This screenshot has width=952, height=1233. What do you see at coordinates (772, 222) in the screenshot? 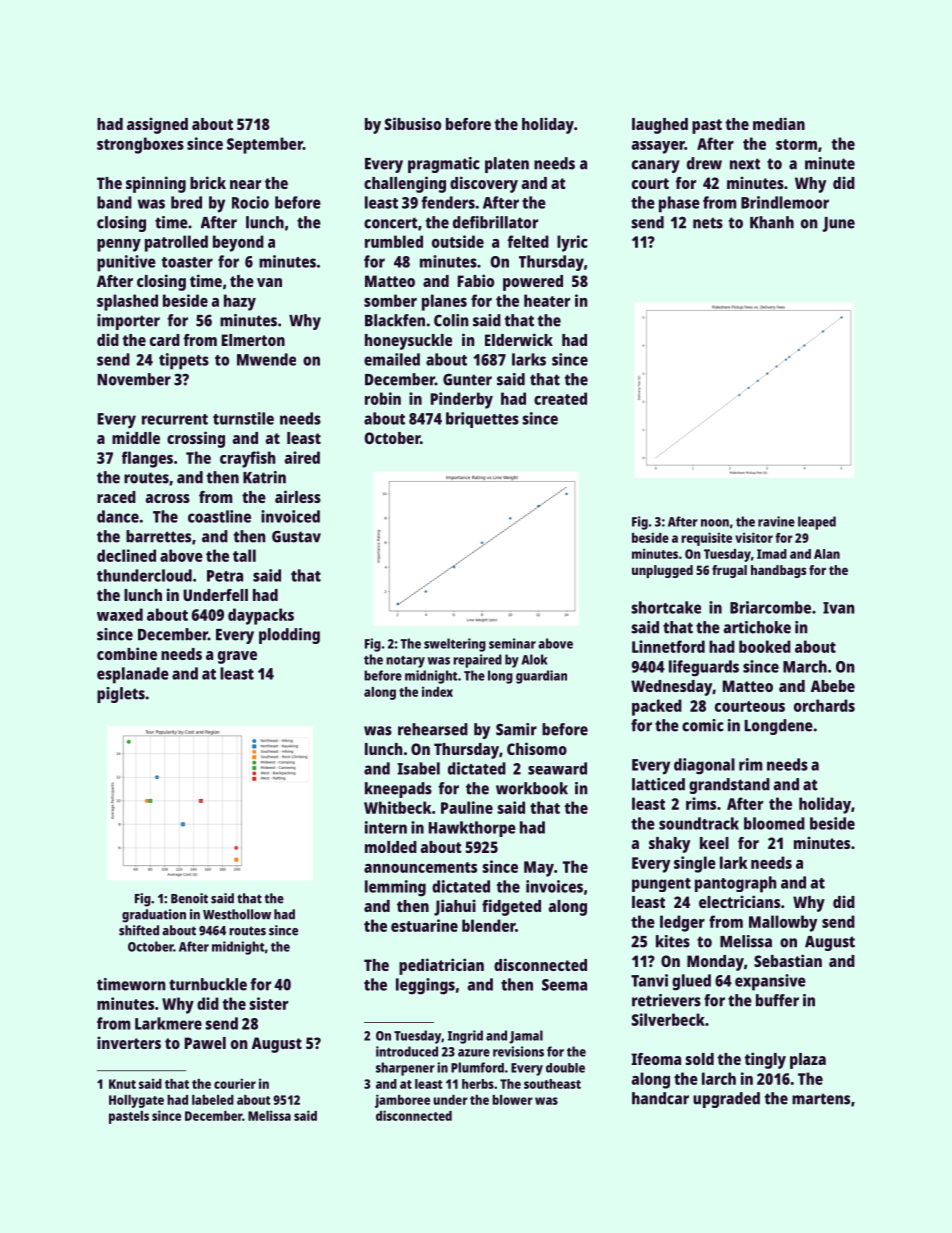
I see `Khanh` at bounding box center [772, 222].
